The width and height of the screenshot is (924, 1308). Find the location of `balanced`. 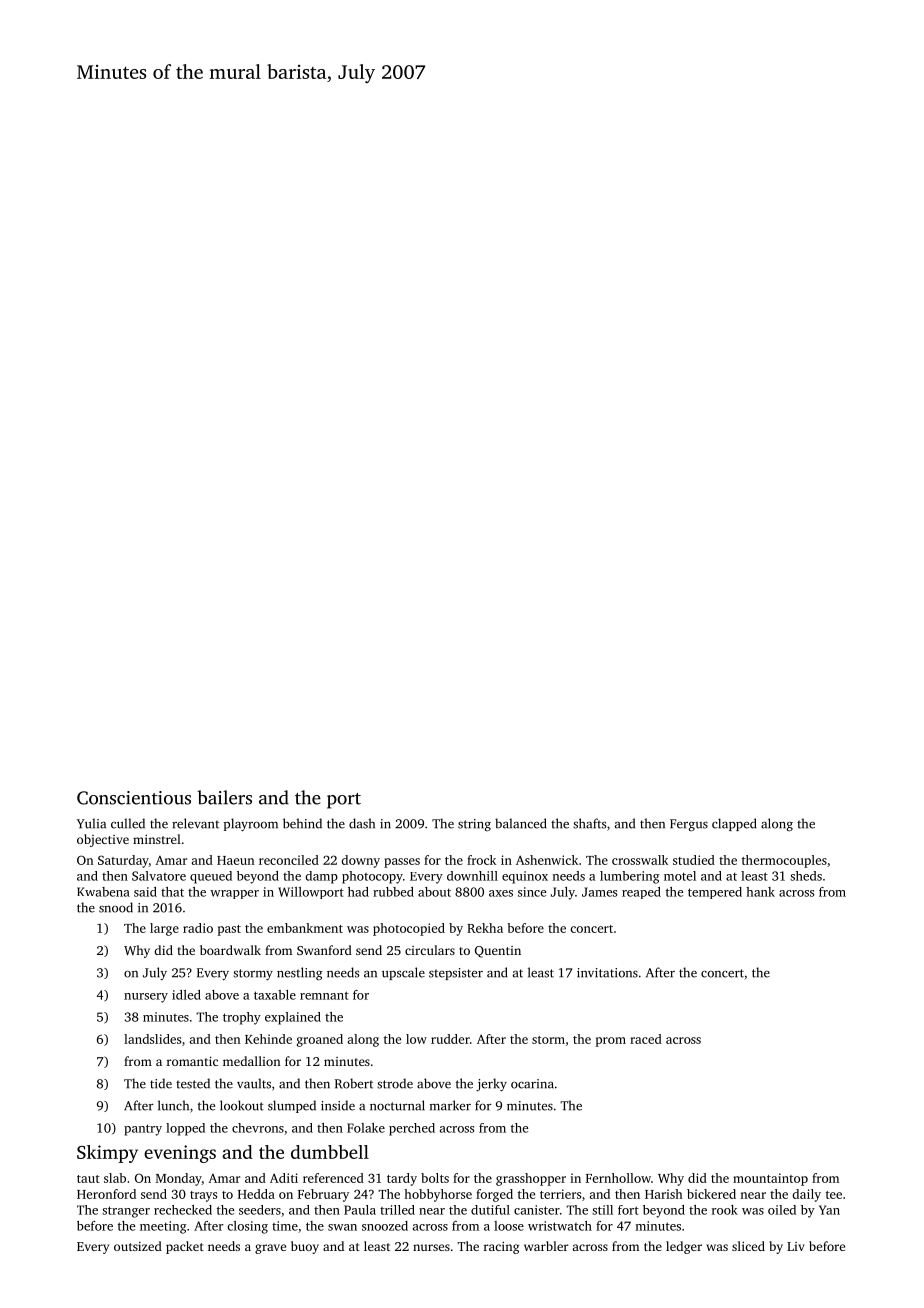

balanced is located at coordinates (521, 823).
